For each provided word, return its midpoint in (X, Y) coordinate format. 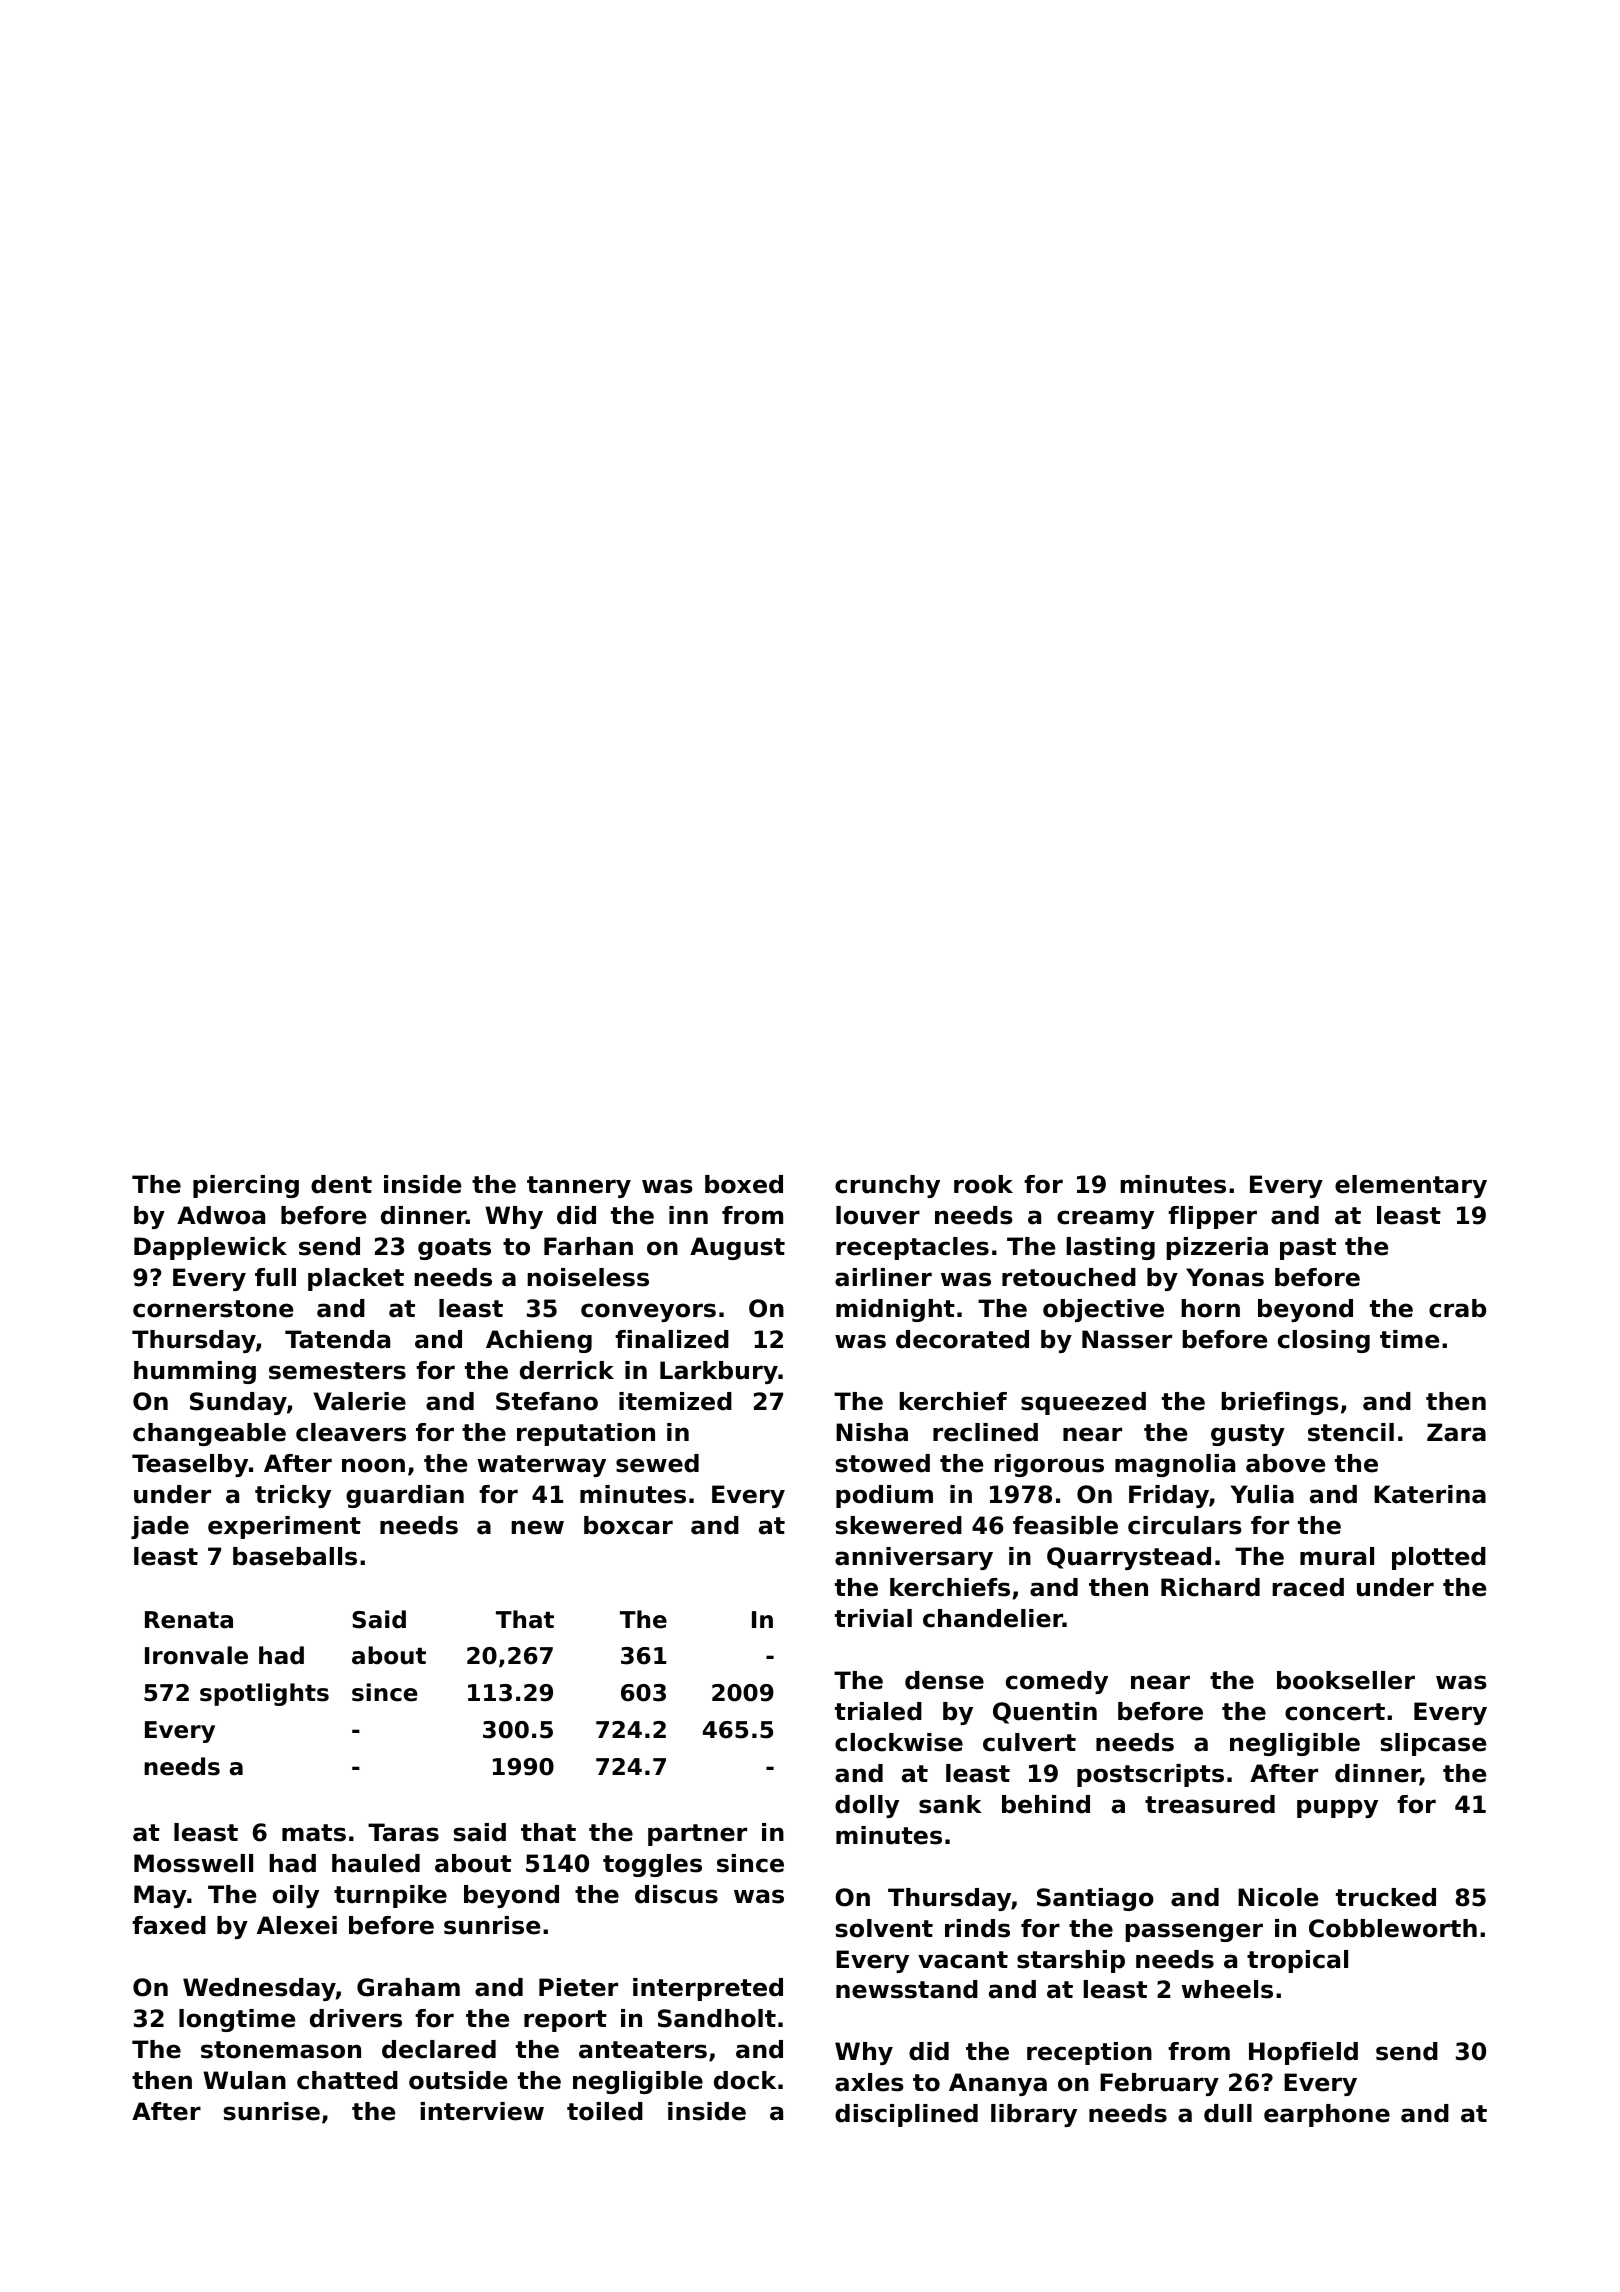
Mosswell (193, 1863)
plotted (1439, 1558)
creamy (1105, 1219)
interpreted (708, 1989)
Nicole (1278, 1897)
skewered (899, 1525)
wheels (1227, 1989)
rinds (977, 1928)
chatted (347, 2080)
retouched (1069, 1277)
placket (356, 1279)
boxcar (628, 1525)
